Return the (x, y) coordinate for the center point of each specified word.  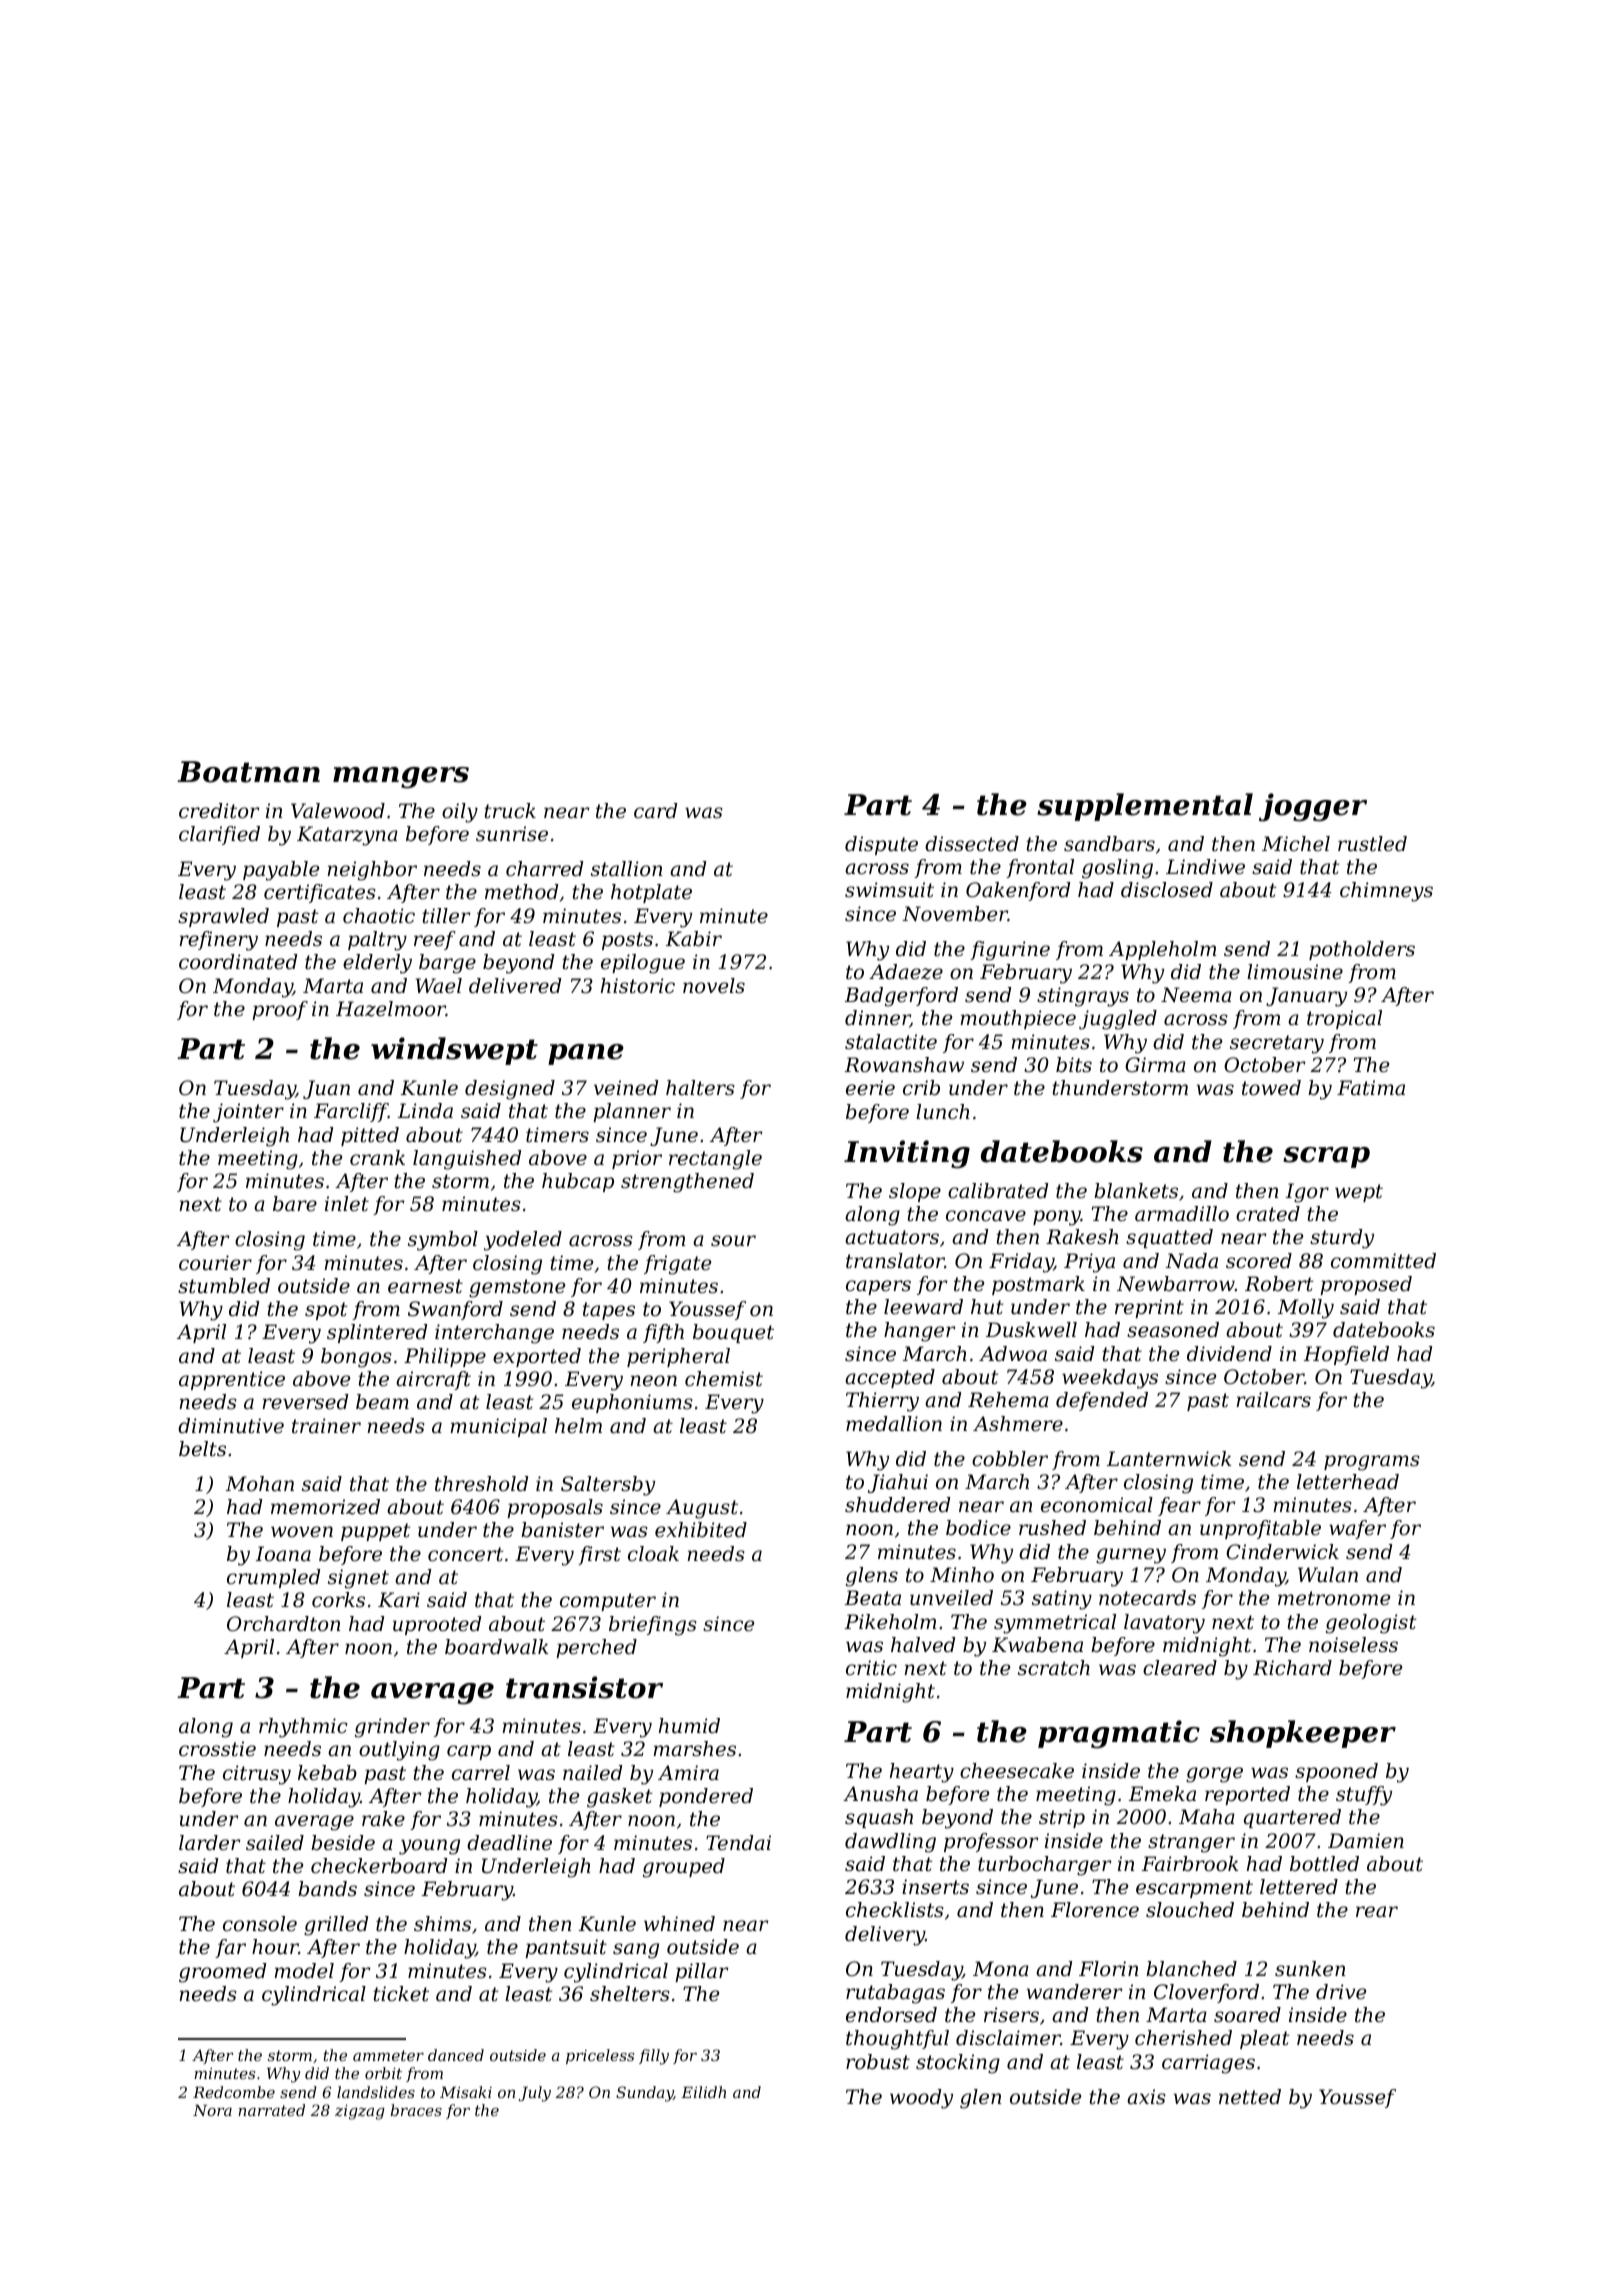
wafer (1357, 1529)
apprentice (232, 1380)
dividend (1229, 1354)
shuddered (897, 1505)
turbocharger (1045, 1866)
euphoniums (632, 1403)
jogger (1313, 807)
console (260, 1924)
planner (632, 1112)
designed (510, 1090)
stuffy (1364, 1796)
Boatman (248, 772)
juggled (1118, 1020)
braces (416, 2110)
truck (510, 811)
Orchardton (283, 1624)
